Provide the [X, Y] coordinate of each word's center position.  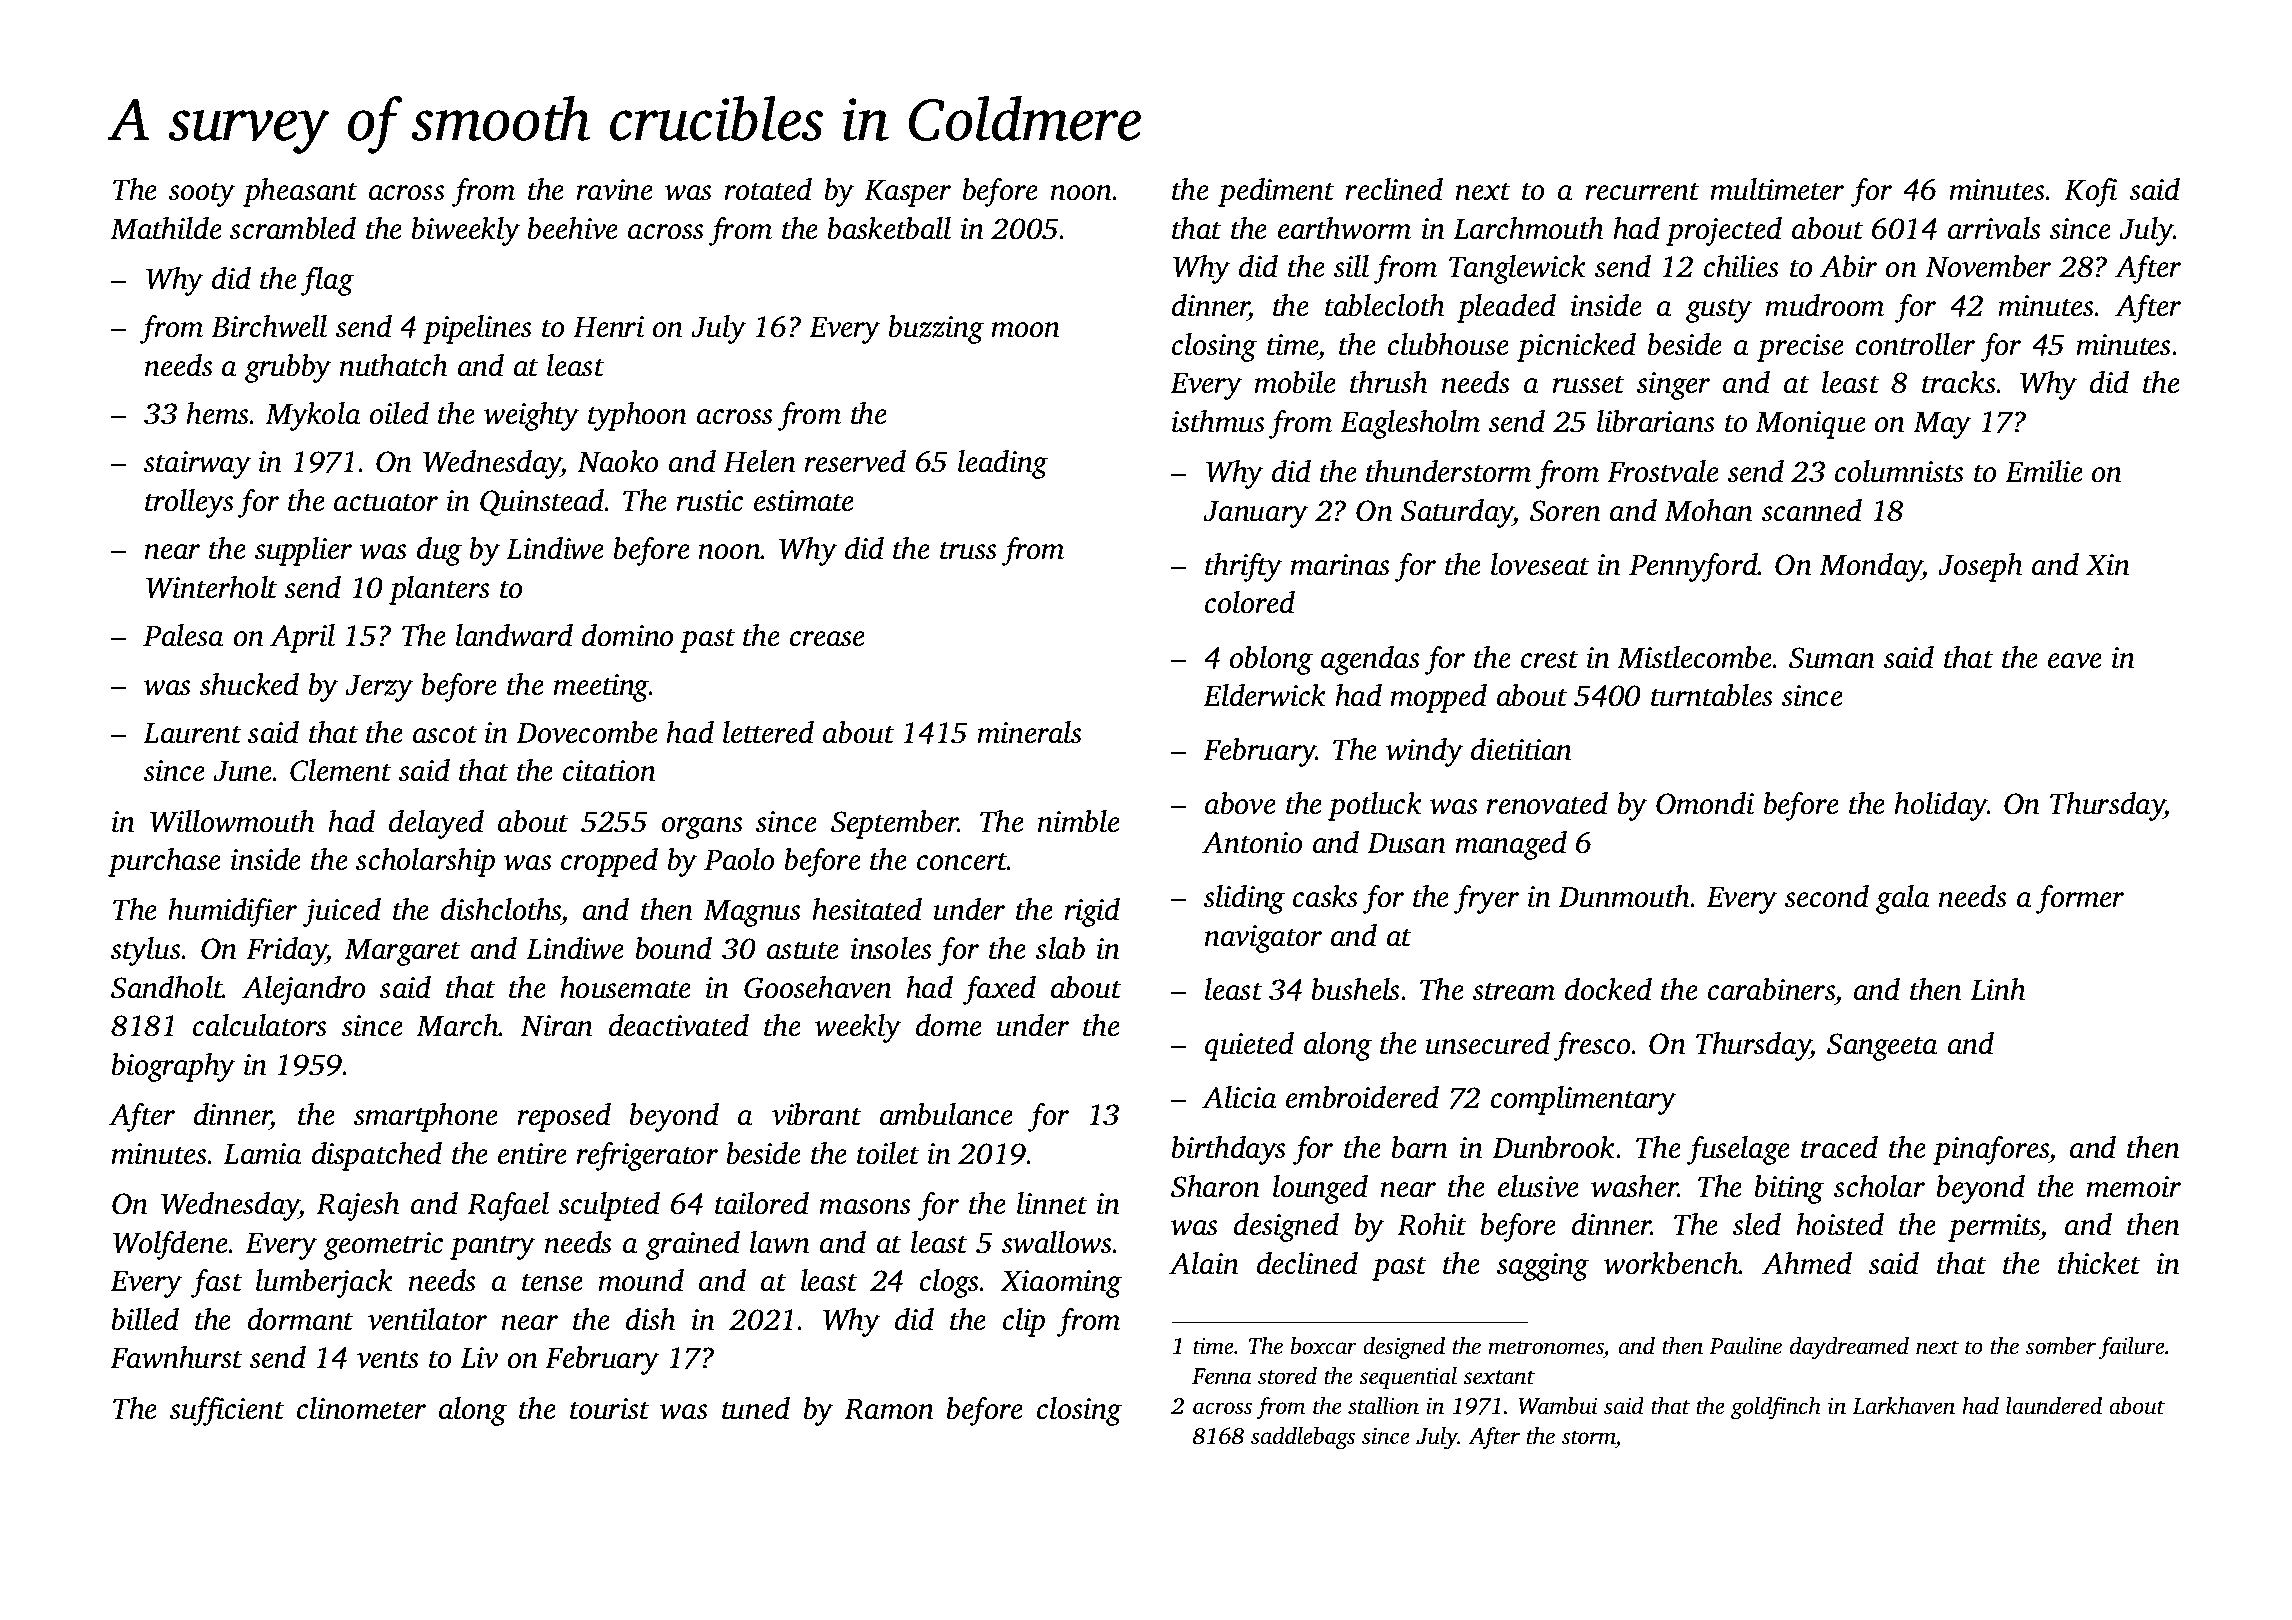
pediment [1276, 192]
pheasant [300, 192]
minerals [1029, 732]
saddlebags [1303, 1438]
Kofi [2090, 192]
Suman [1832, 658]
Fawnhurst [176, 1357]
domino [627, 635]
